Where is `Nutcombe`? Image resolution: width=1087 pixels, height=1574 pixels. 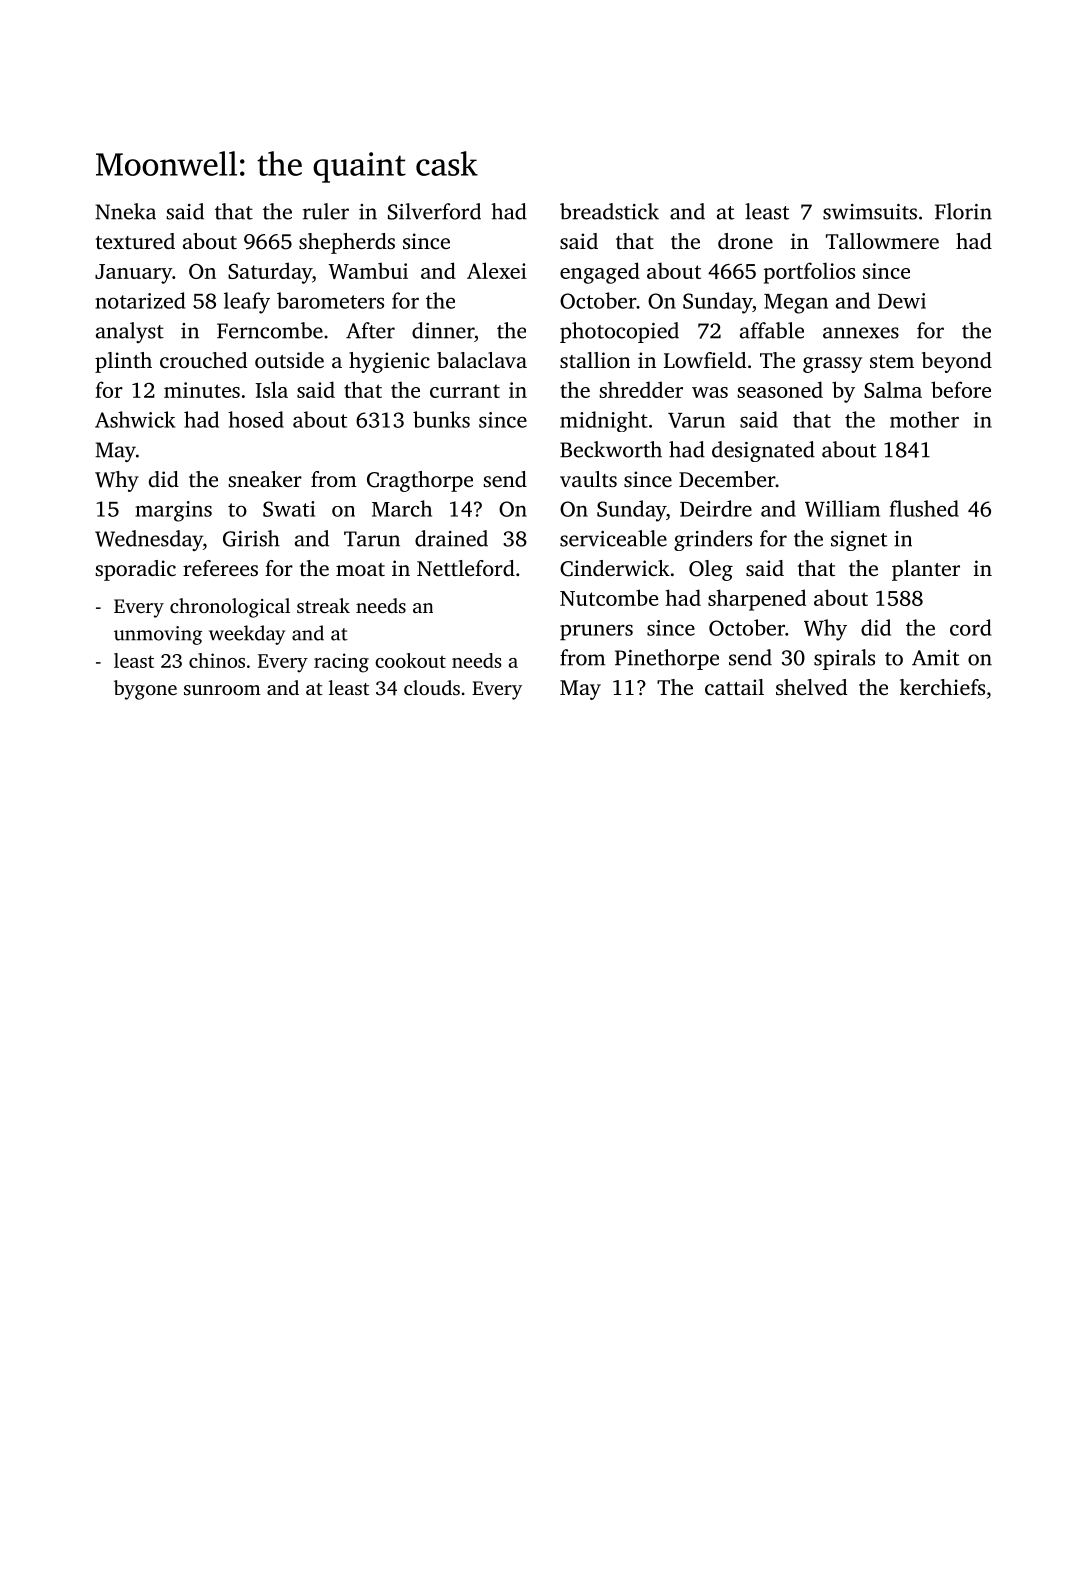
Nutcombe is located at coordinates (609, 597).
